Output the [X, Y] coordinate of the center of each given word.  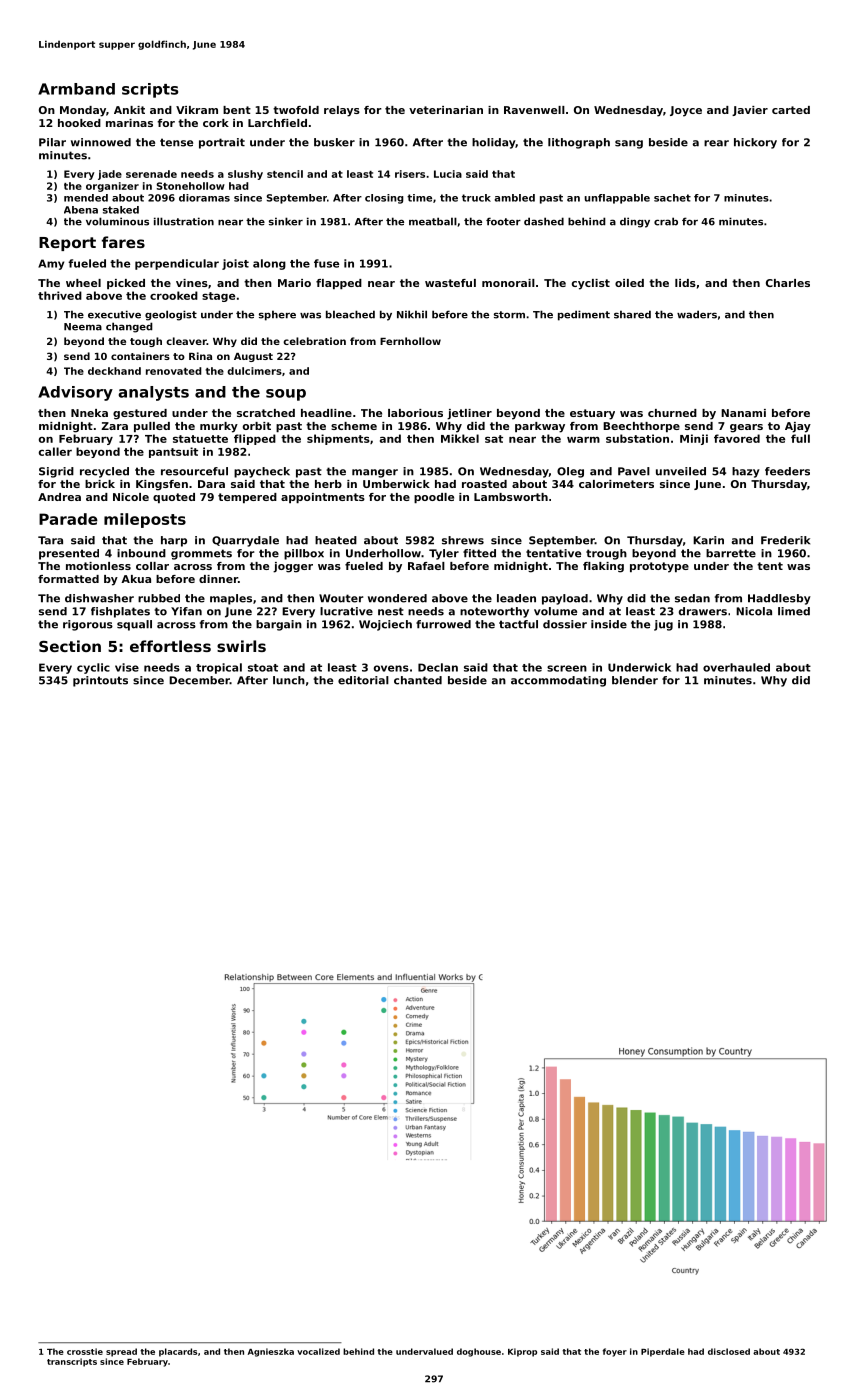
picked [126, 284]
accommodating [558, 681]
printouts [100, 681]
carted [791, 110]
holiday [493, 143]
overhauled [736, 667]
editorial [363, 680]
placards [178, 1352]
